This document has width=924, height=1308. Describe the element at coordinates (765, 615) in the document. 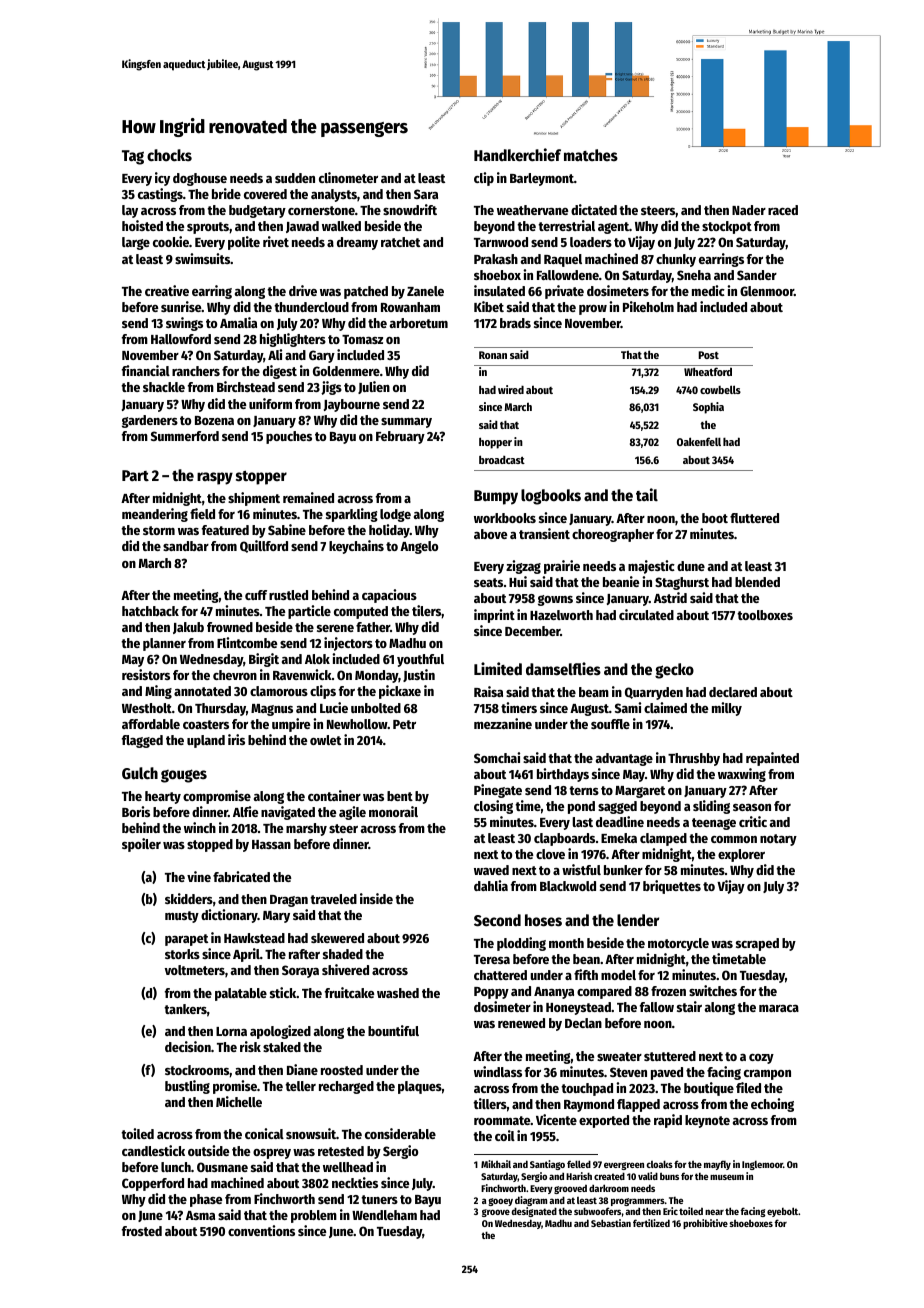

I see `toolboxes` at that location.
